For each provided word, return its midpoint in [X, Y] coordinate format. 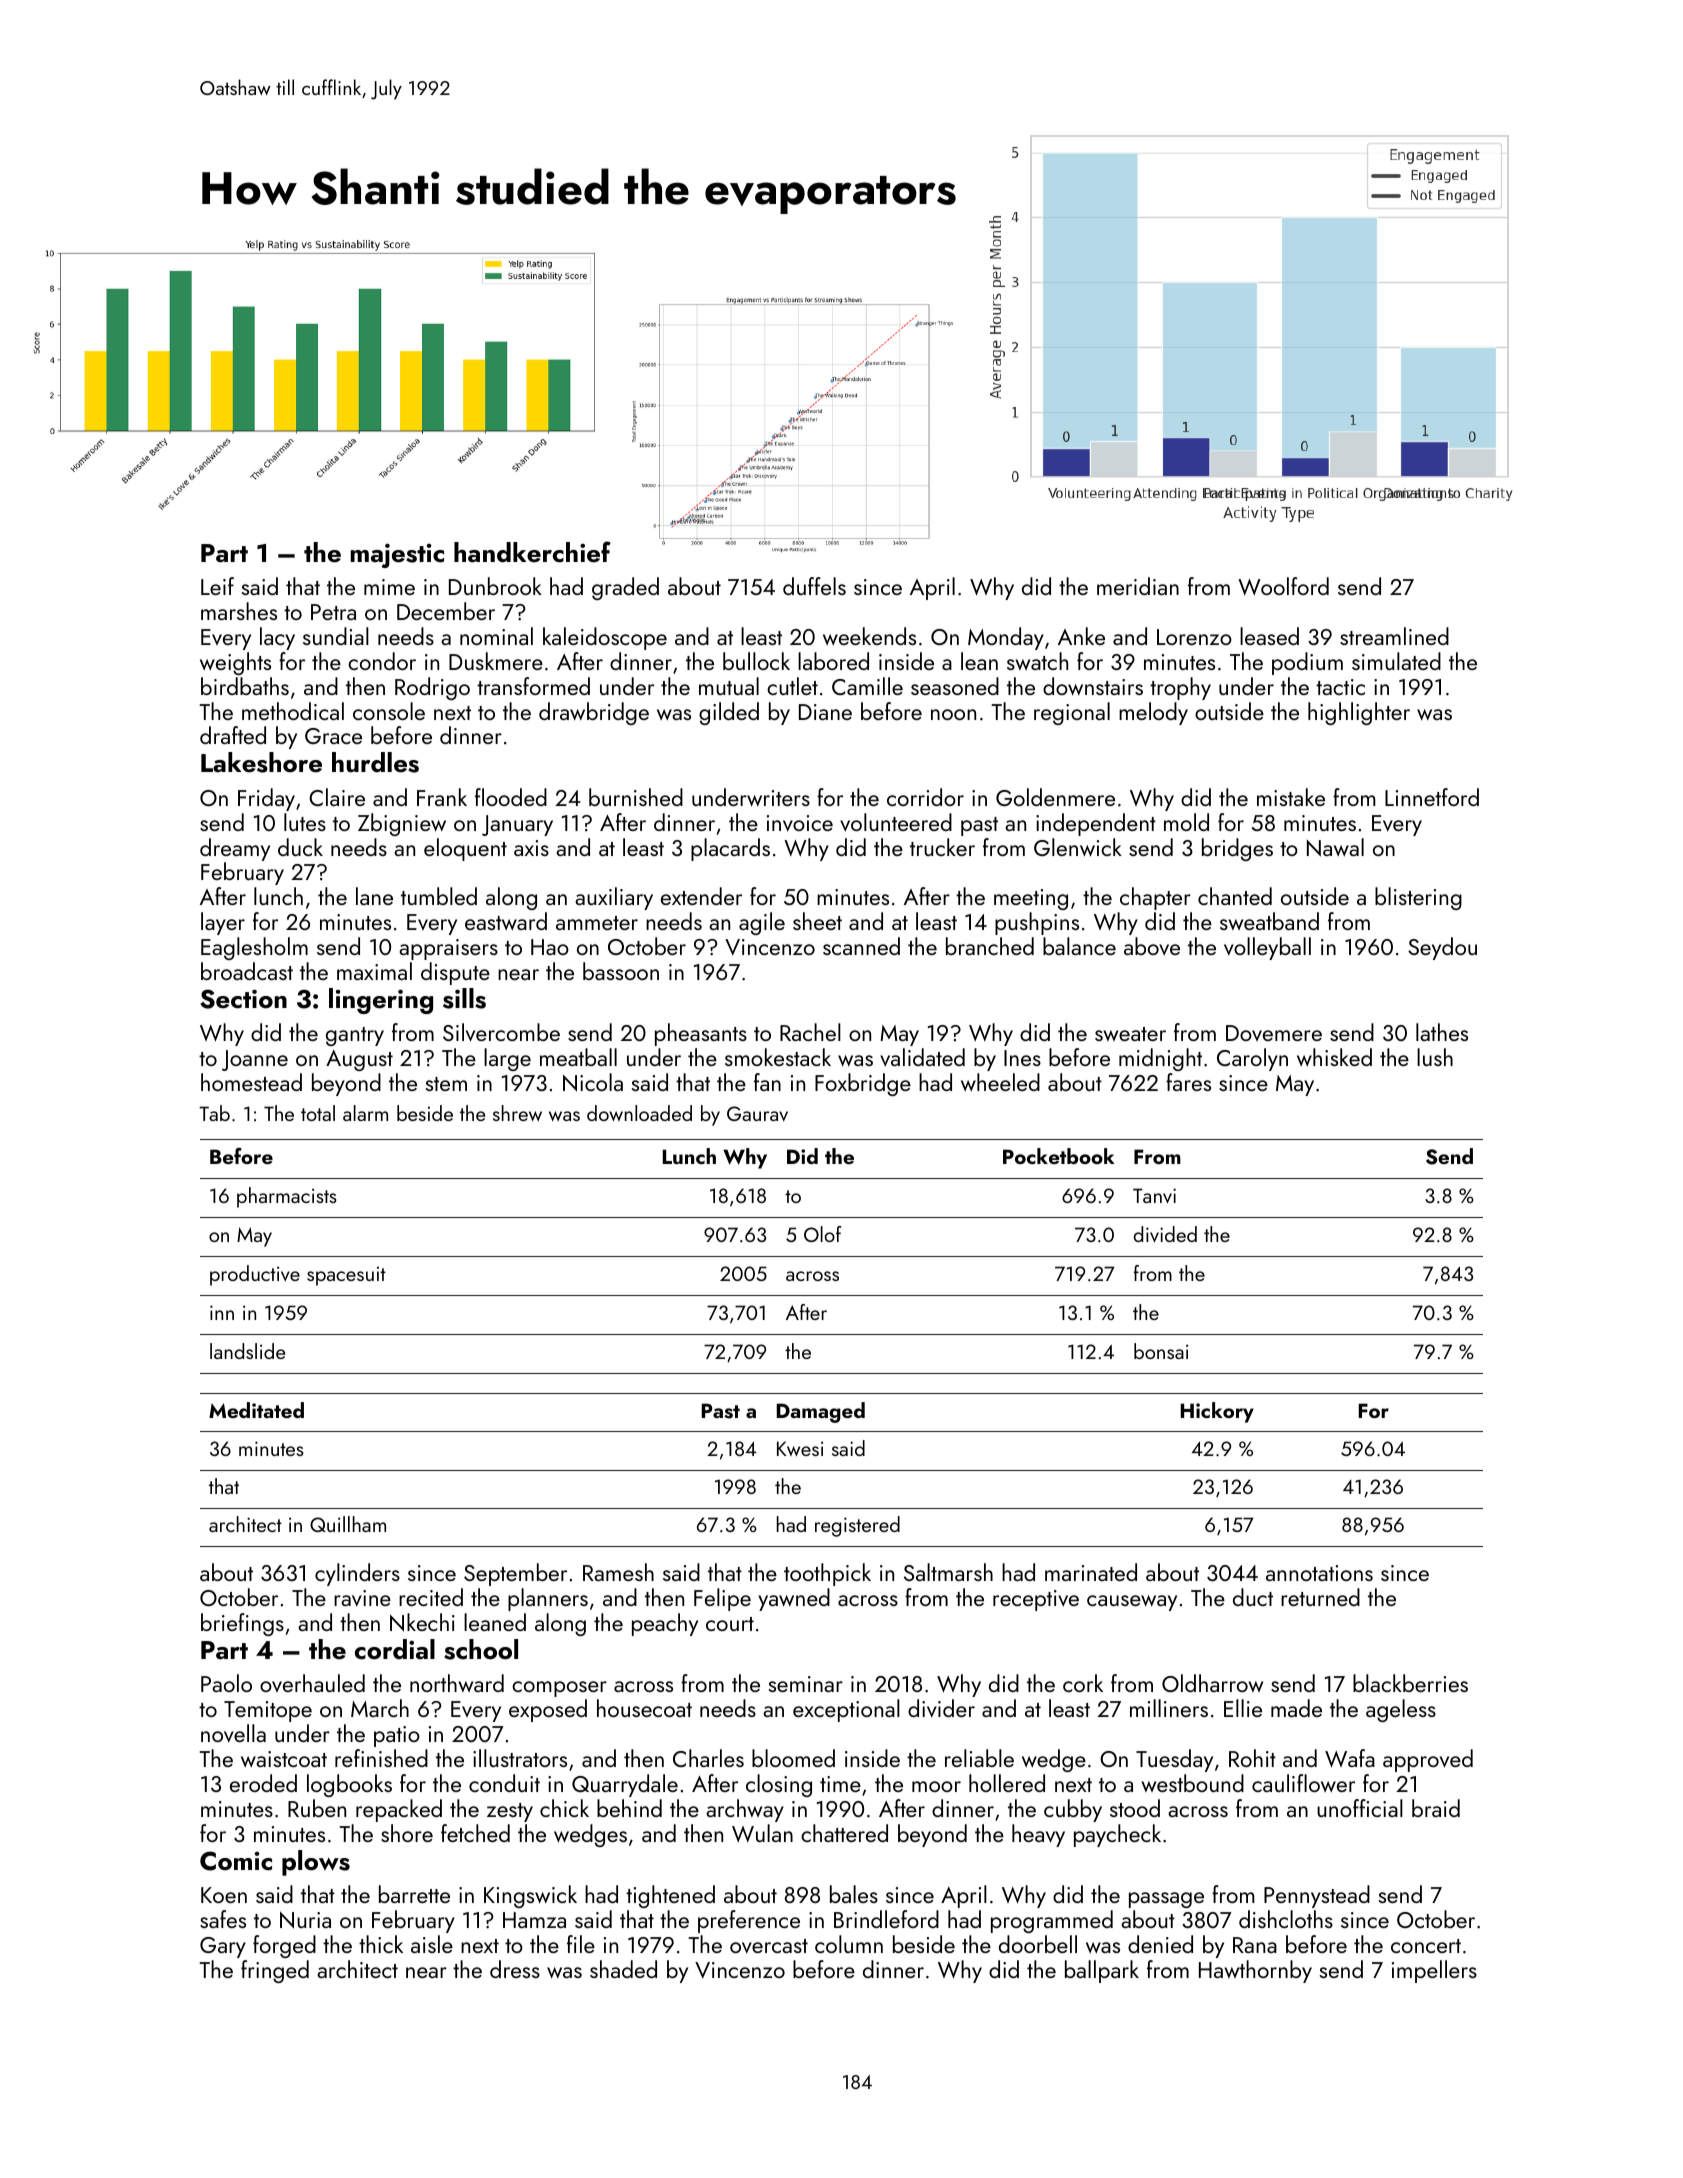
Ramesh [618, 1572]
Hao [550, 947]
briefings [242, 1624]
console [389, 711]
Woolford [1283, 586]
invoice [800, 823]
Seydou [1442, 948]
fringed [275, 1971]
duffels [814, 586]
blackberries [1410, 1683]
